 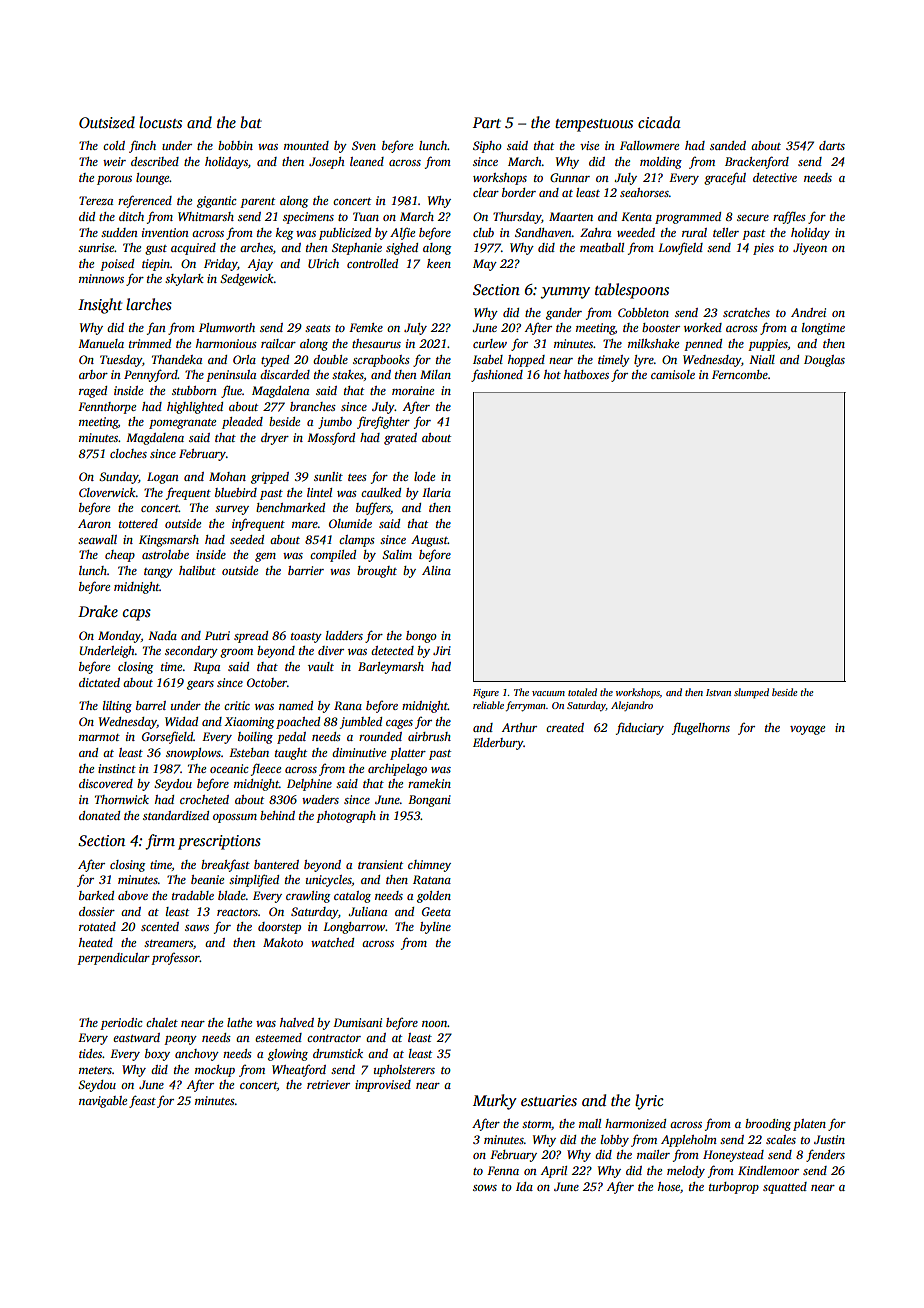 I want to click on darts, so click(x=832, y=145).
